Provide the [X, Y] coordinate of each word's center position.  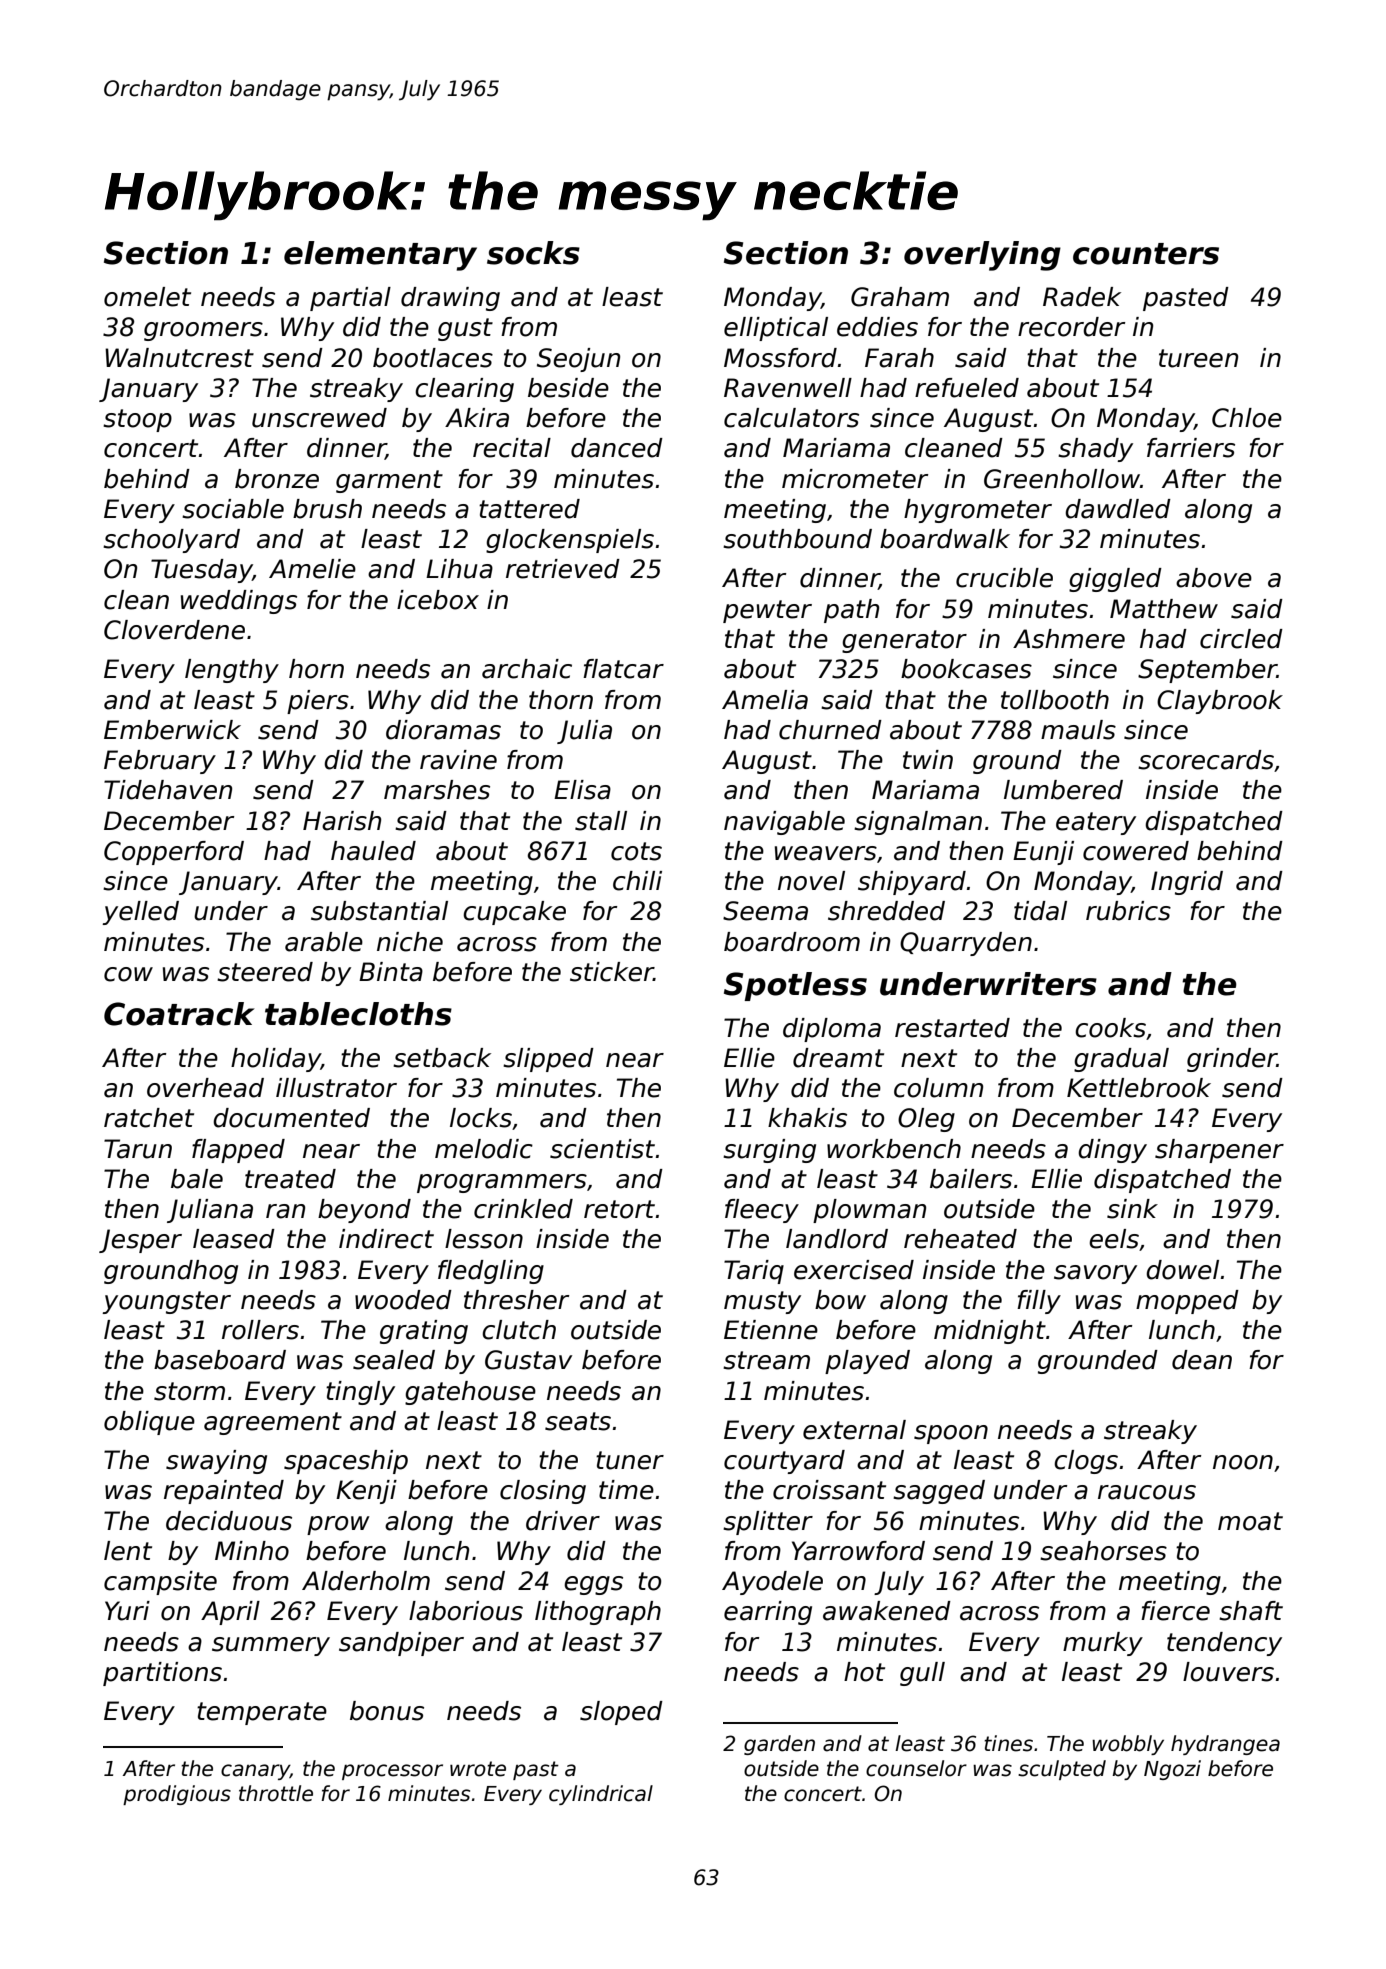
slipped [548, 1060]
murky [1103, 1644]
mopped [1187, 1302]
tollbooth [1055, 700]
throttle [276, 1793]
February [160, 762]
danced [617, 448]
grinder [1232, 1060]
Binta [391, 972]
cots [636, 851]
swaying [216, 1462]
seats [578, 1421]
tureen [1198, 358]
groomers [203, 331]
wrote [478, 1769]
